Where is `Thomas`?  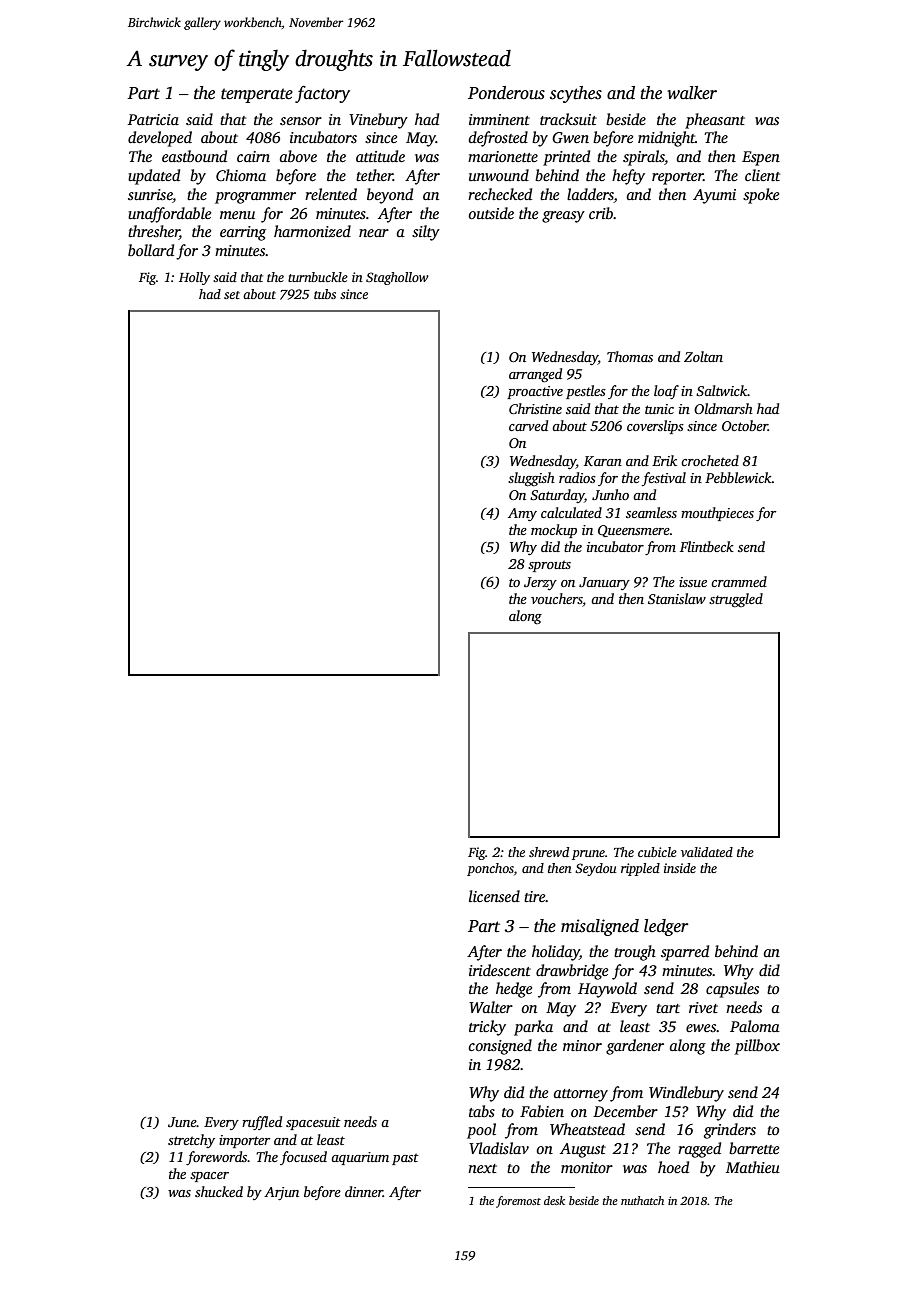 Thomas is located at coordinates (630, 356).
